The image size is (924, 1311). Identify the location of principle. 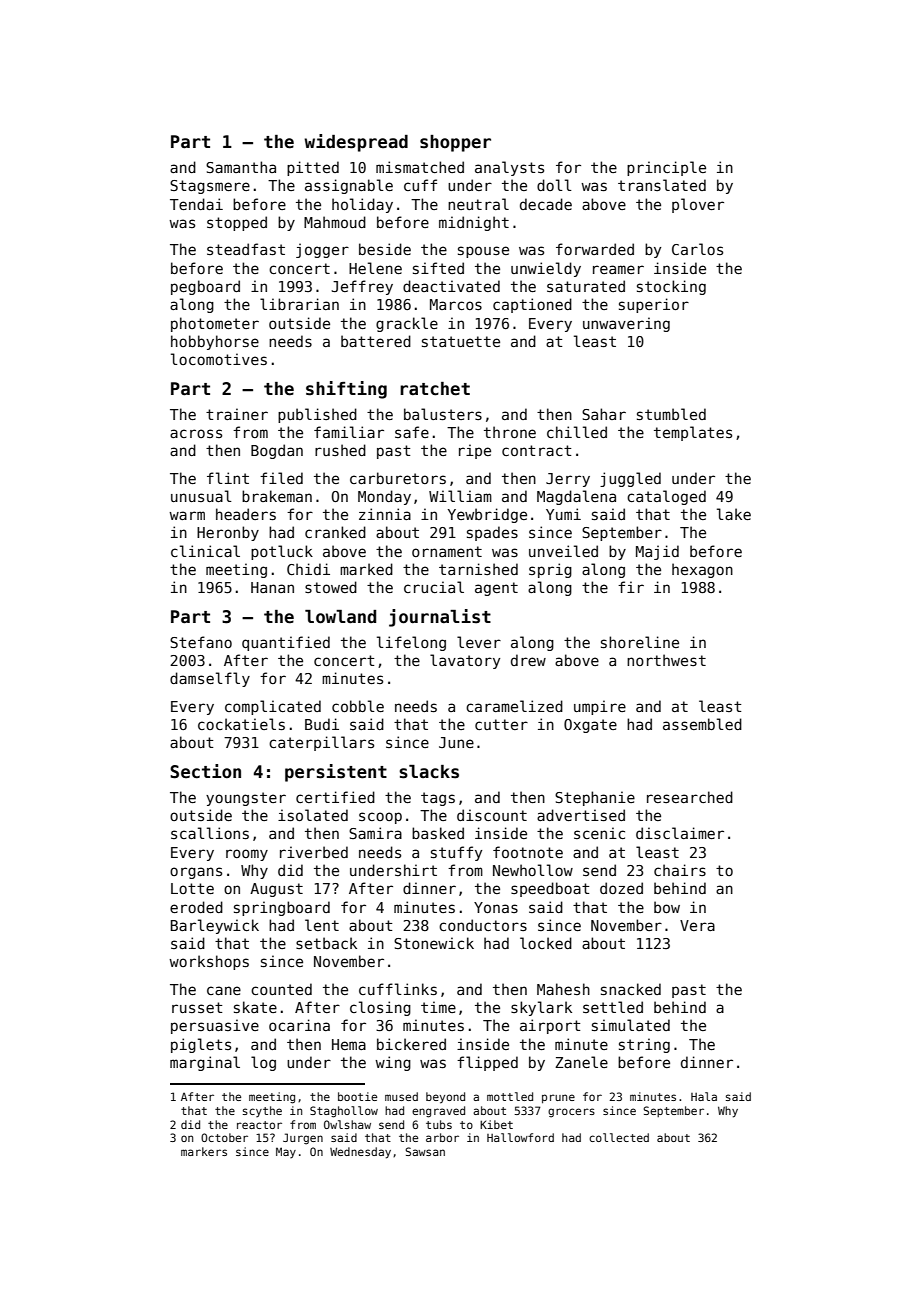
(666, 168).
